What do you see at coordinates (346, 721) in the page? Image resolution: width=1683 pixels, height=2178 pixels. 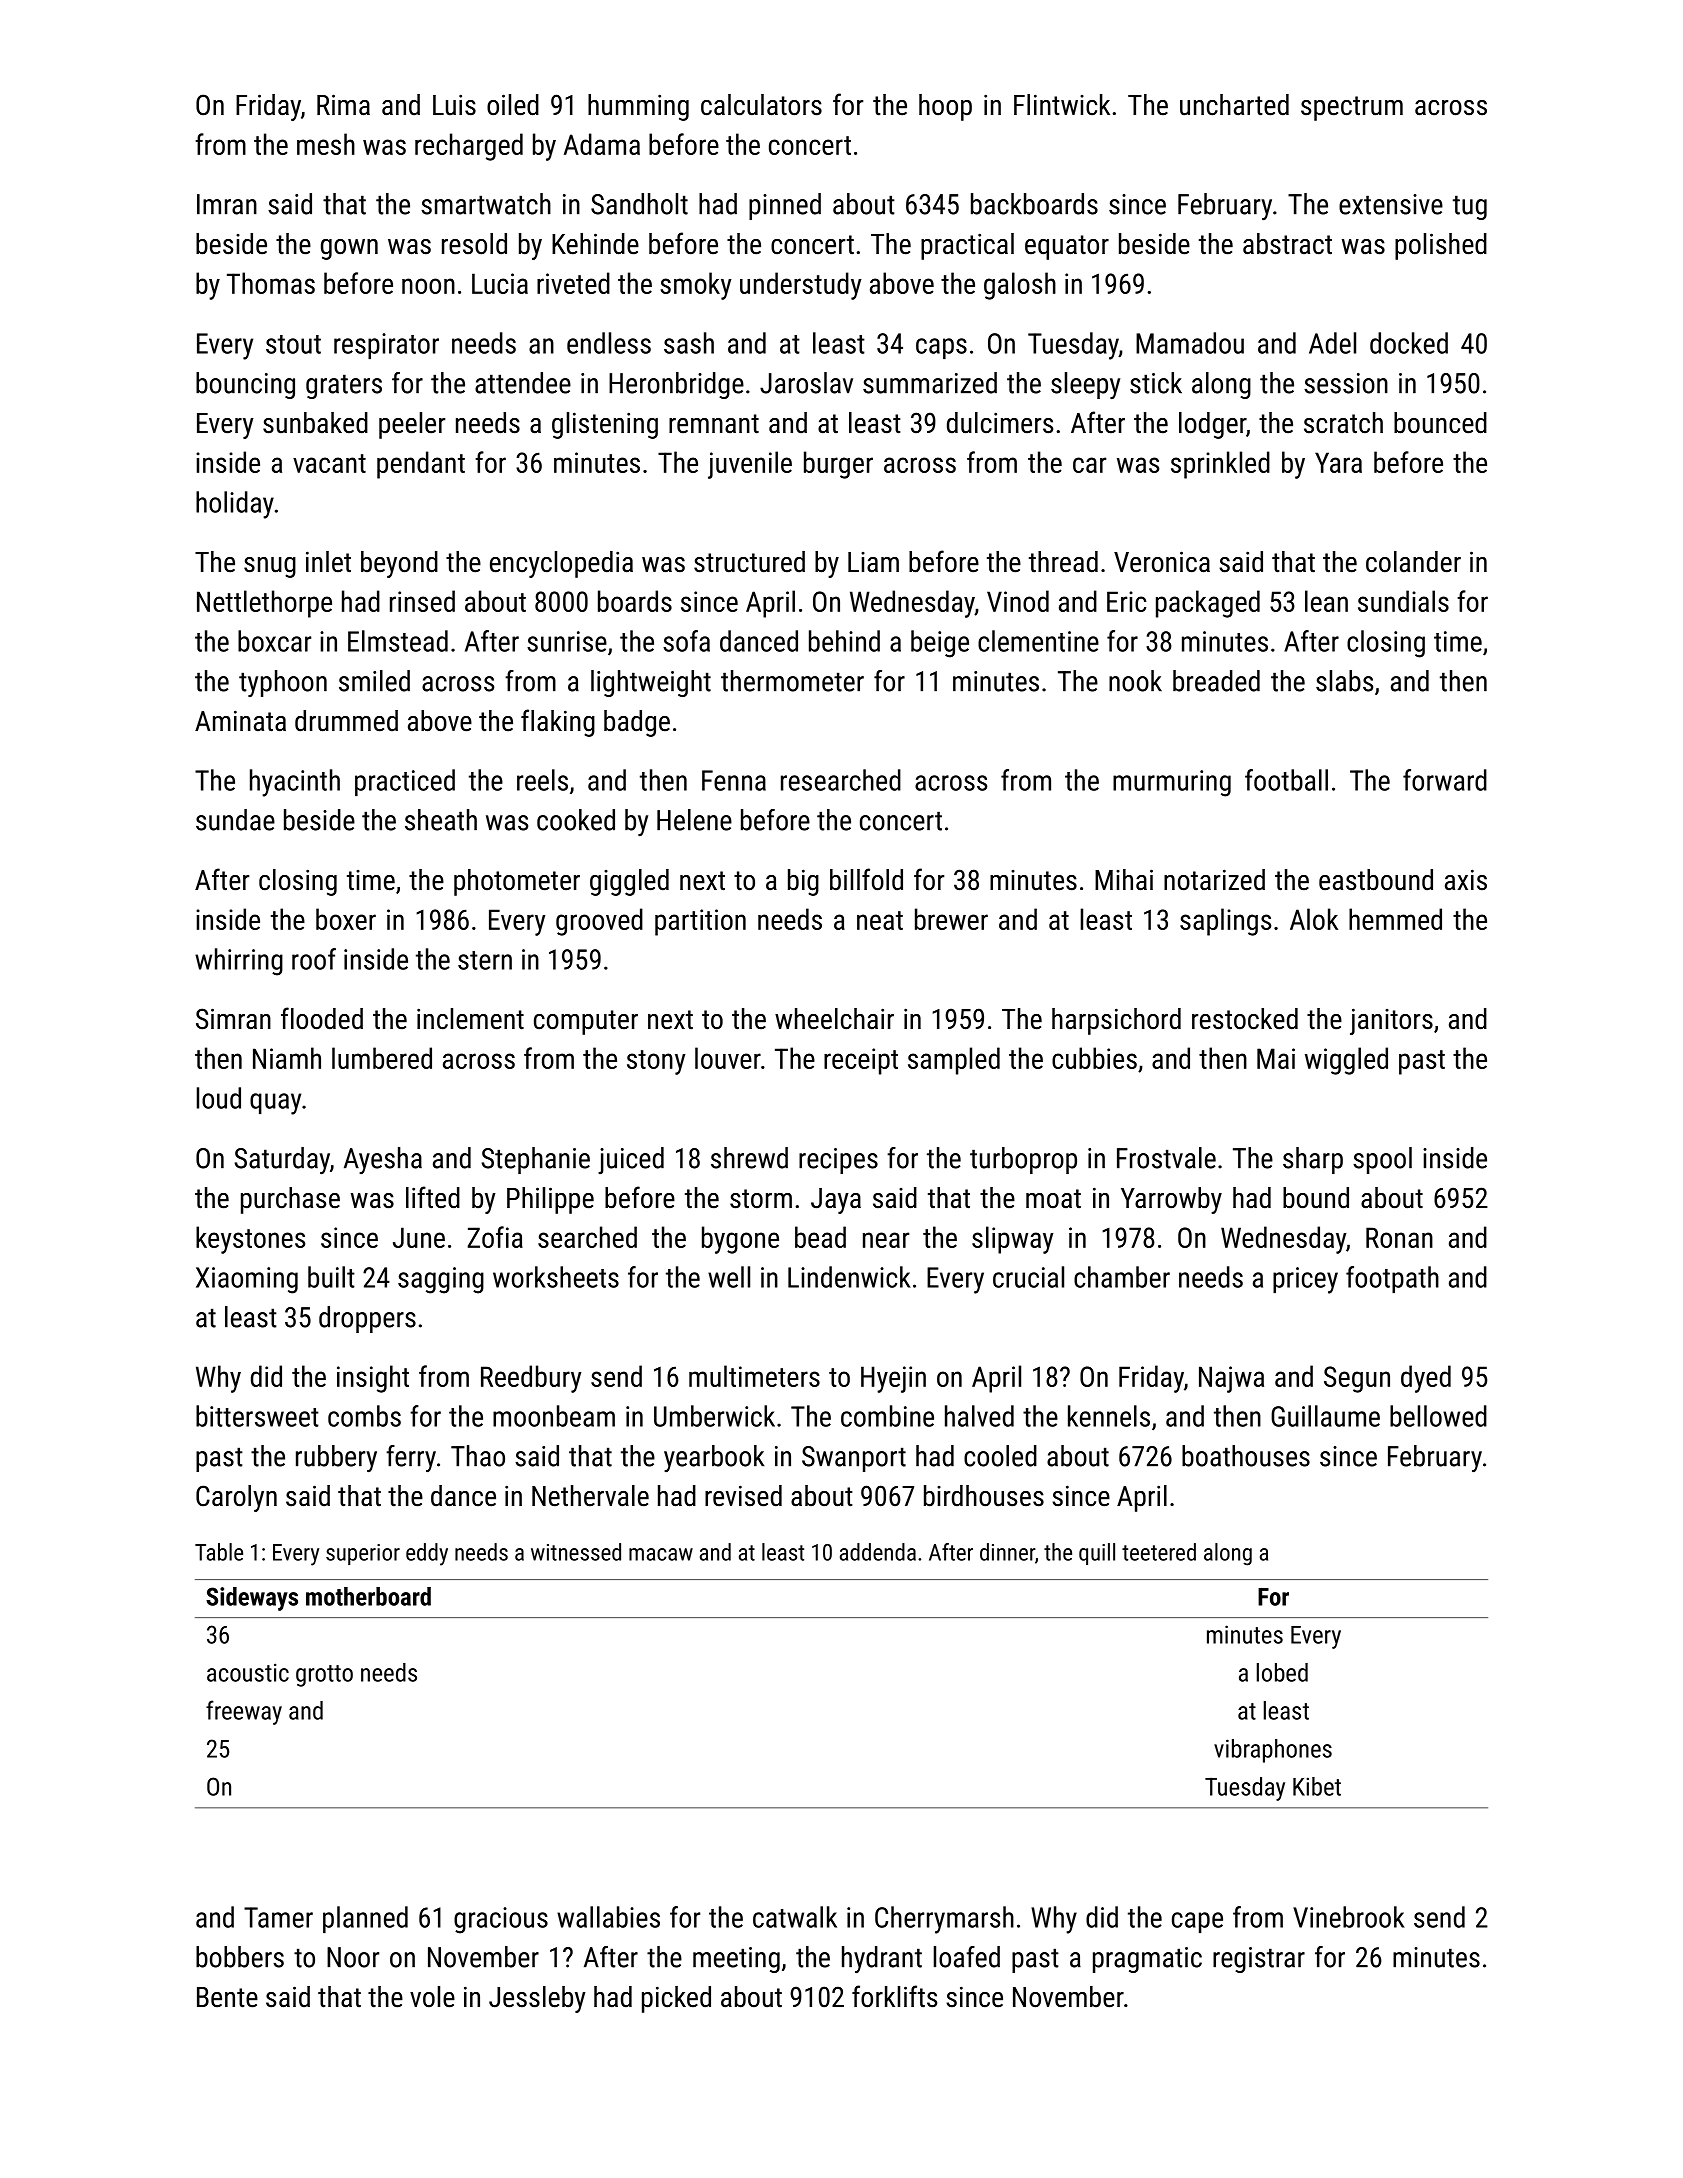 I see `drummed` at bounding box center [346, 721].
